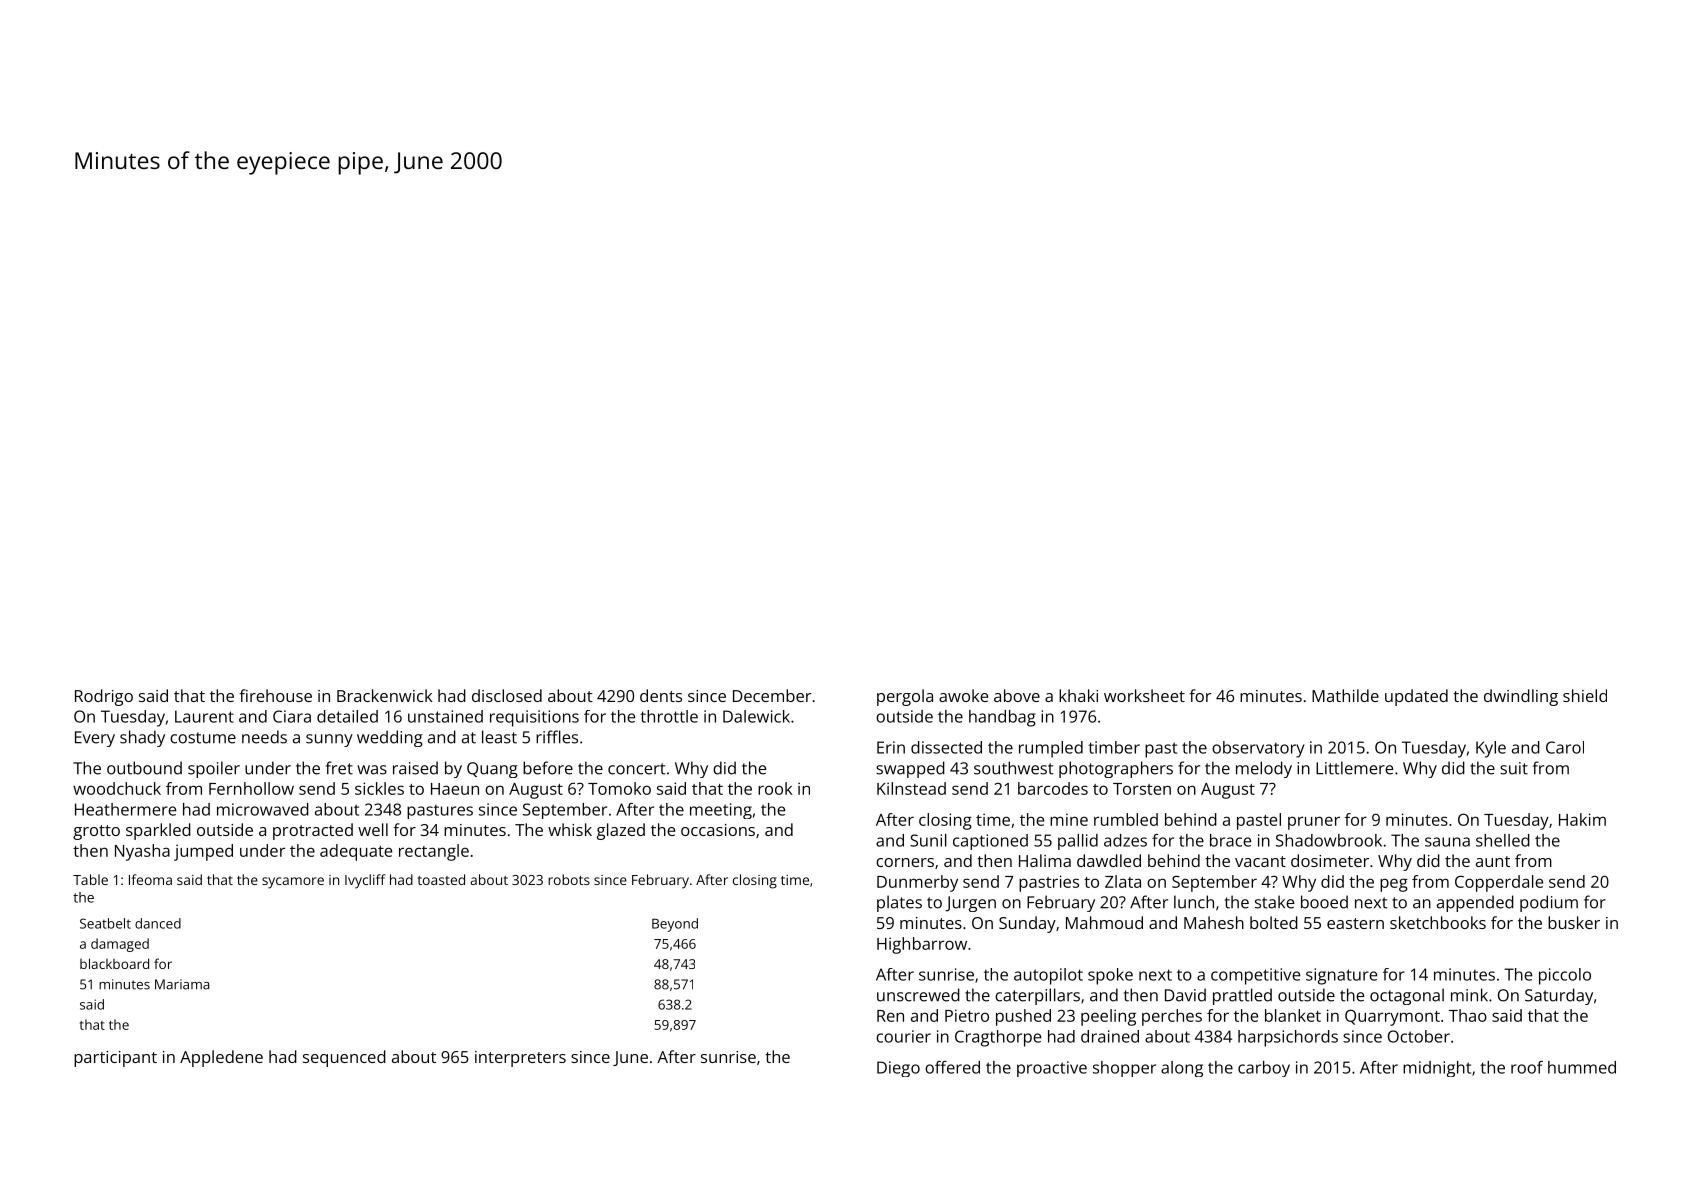 The image size is (1699, 1201). I want to click on dosimeter, so click(1330, 860).
